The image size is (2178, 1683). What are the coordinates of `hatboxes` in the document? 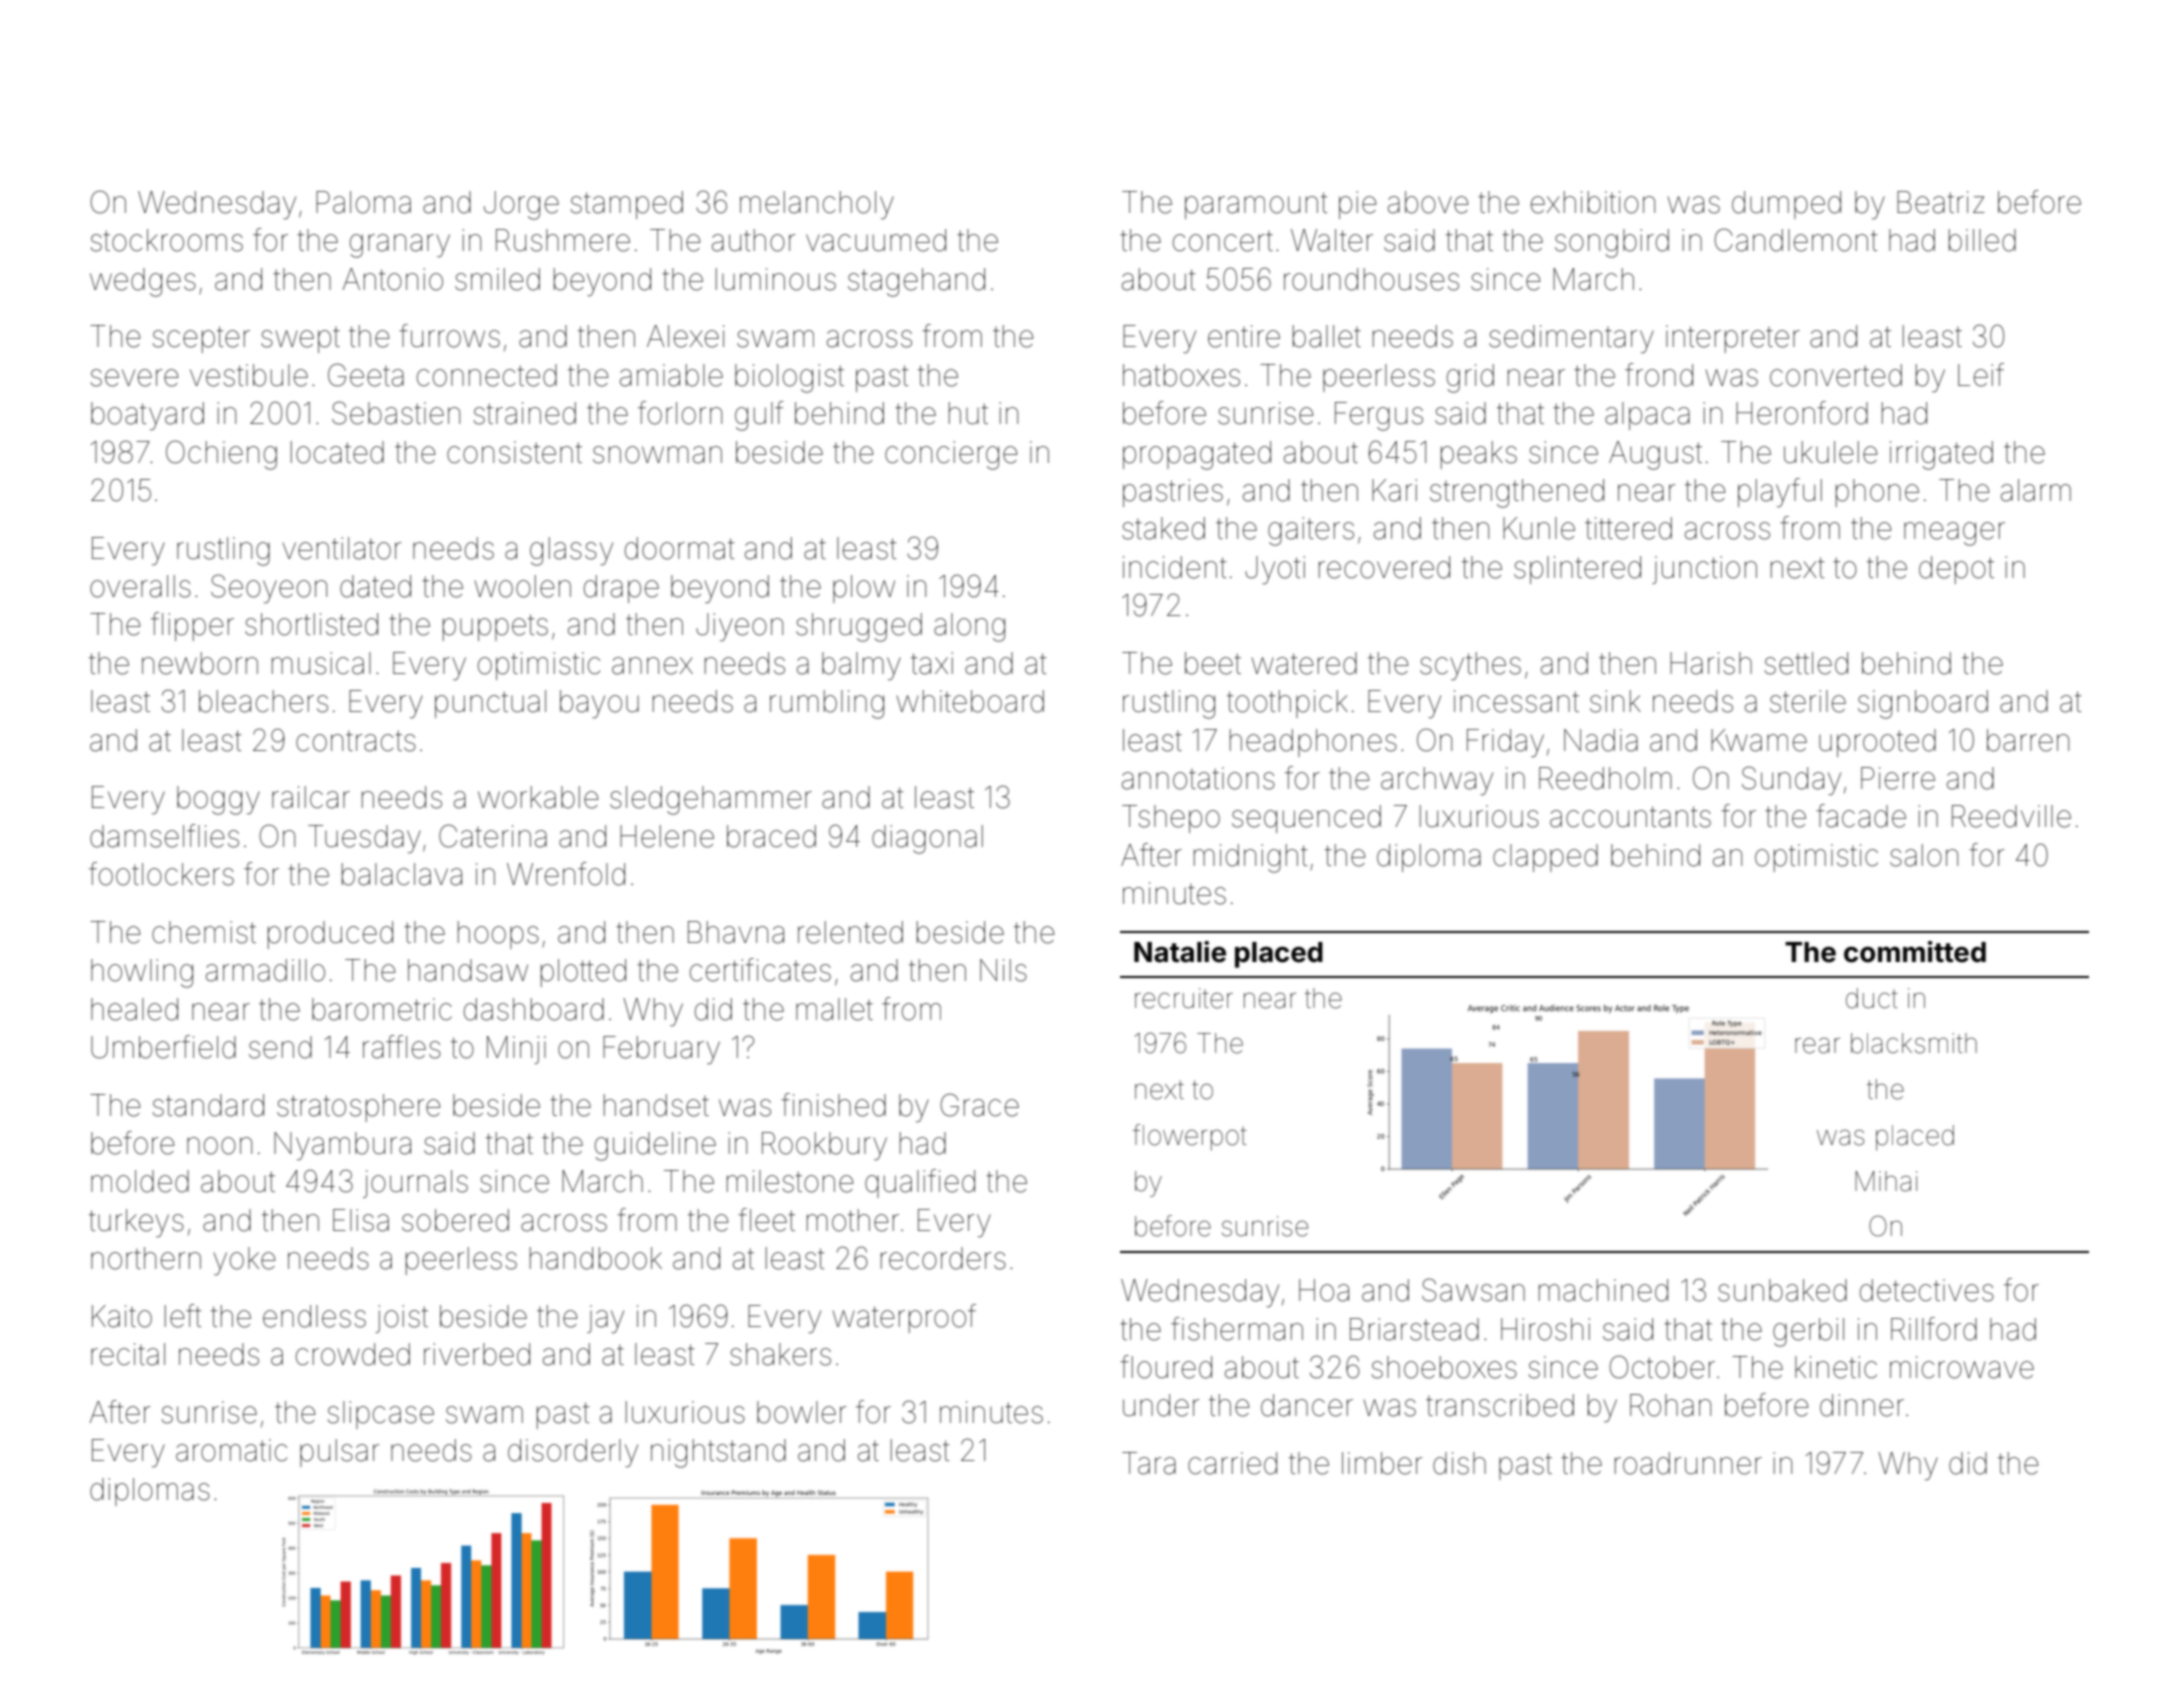 It's located at (1181, 375).
